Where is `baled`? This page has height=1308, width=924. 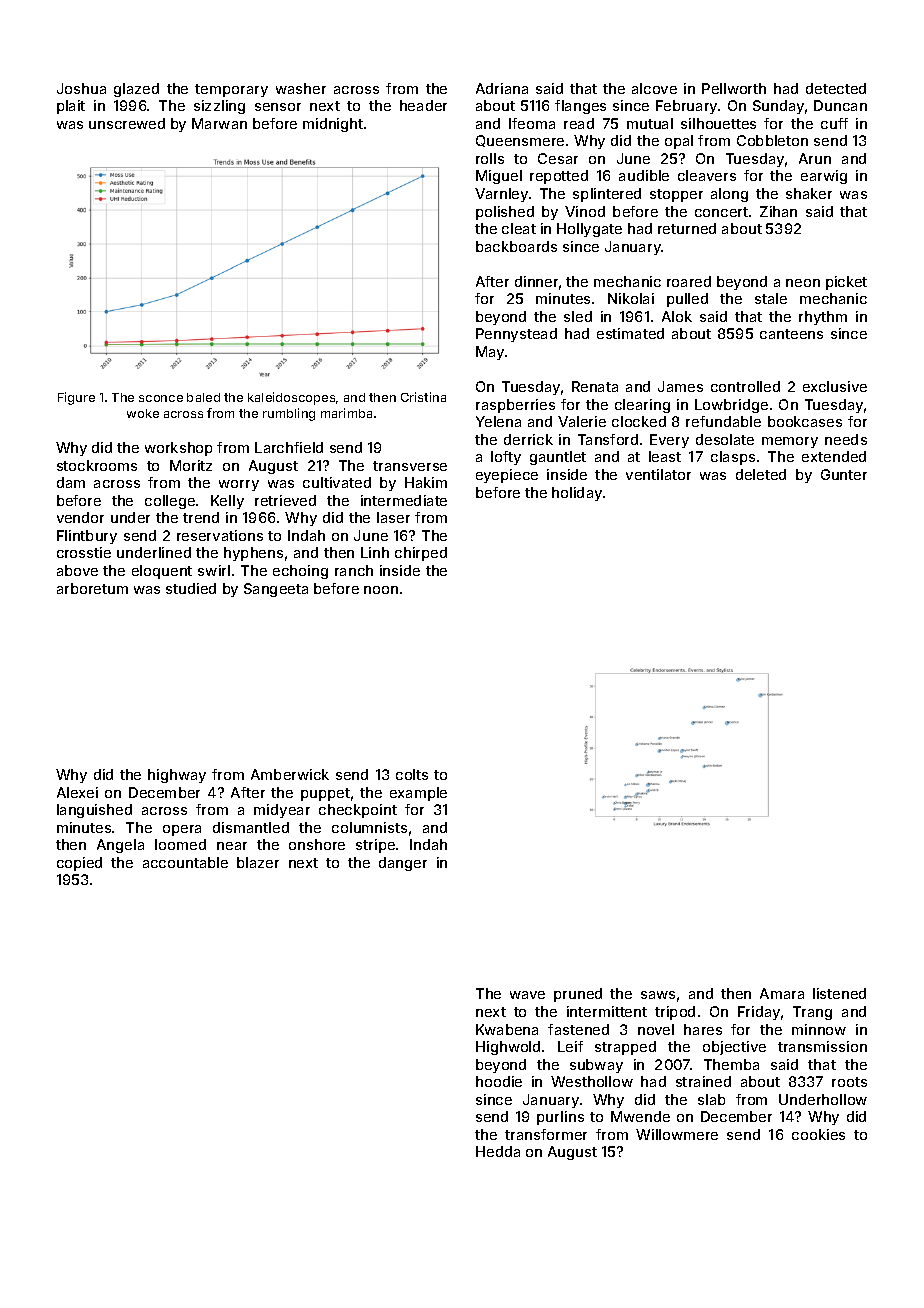 baled is located at coordinates (203, 397).
